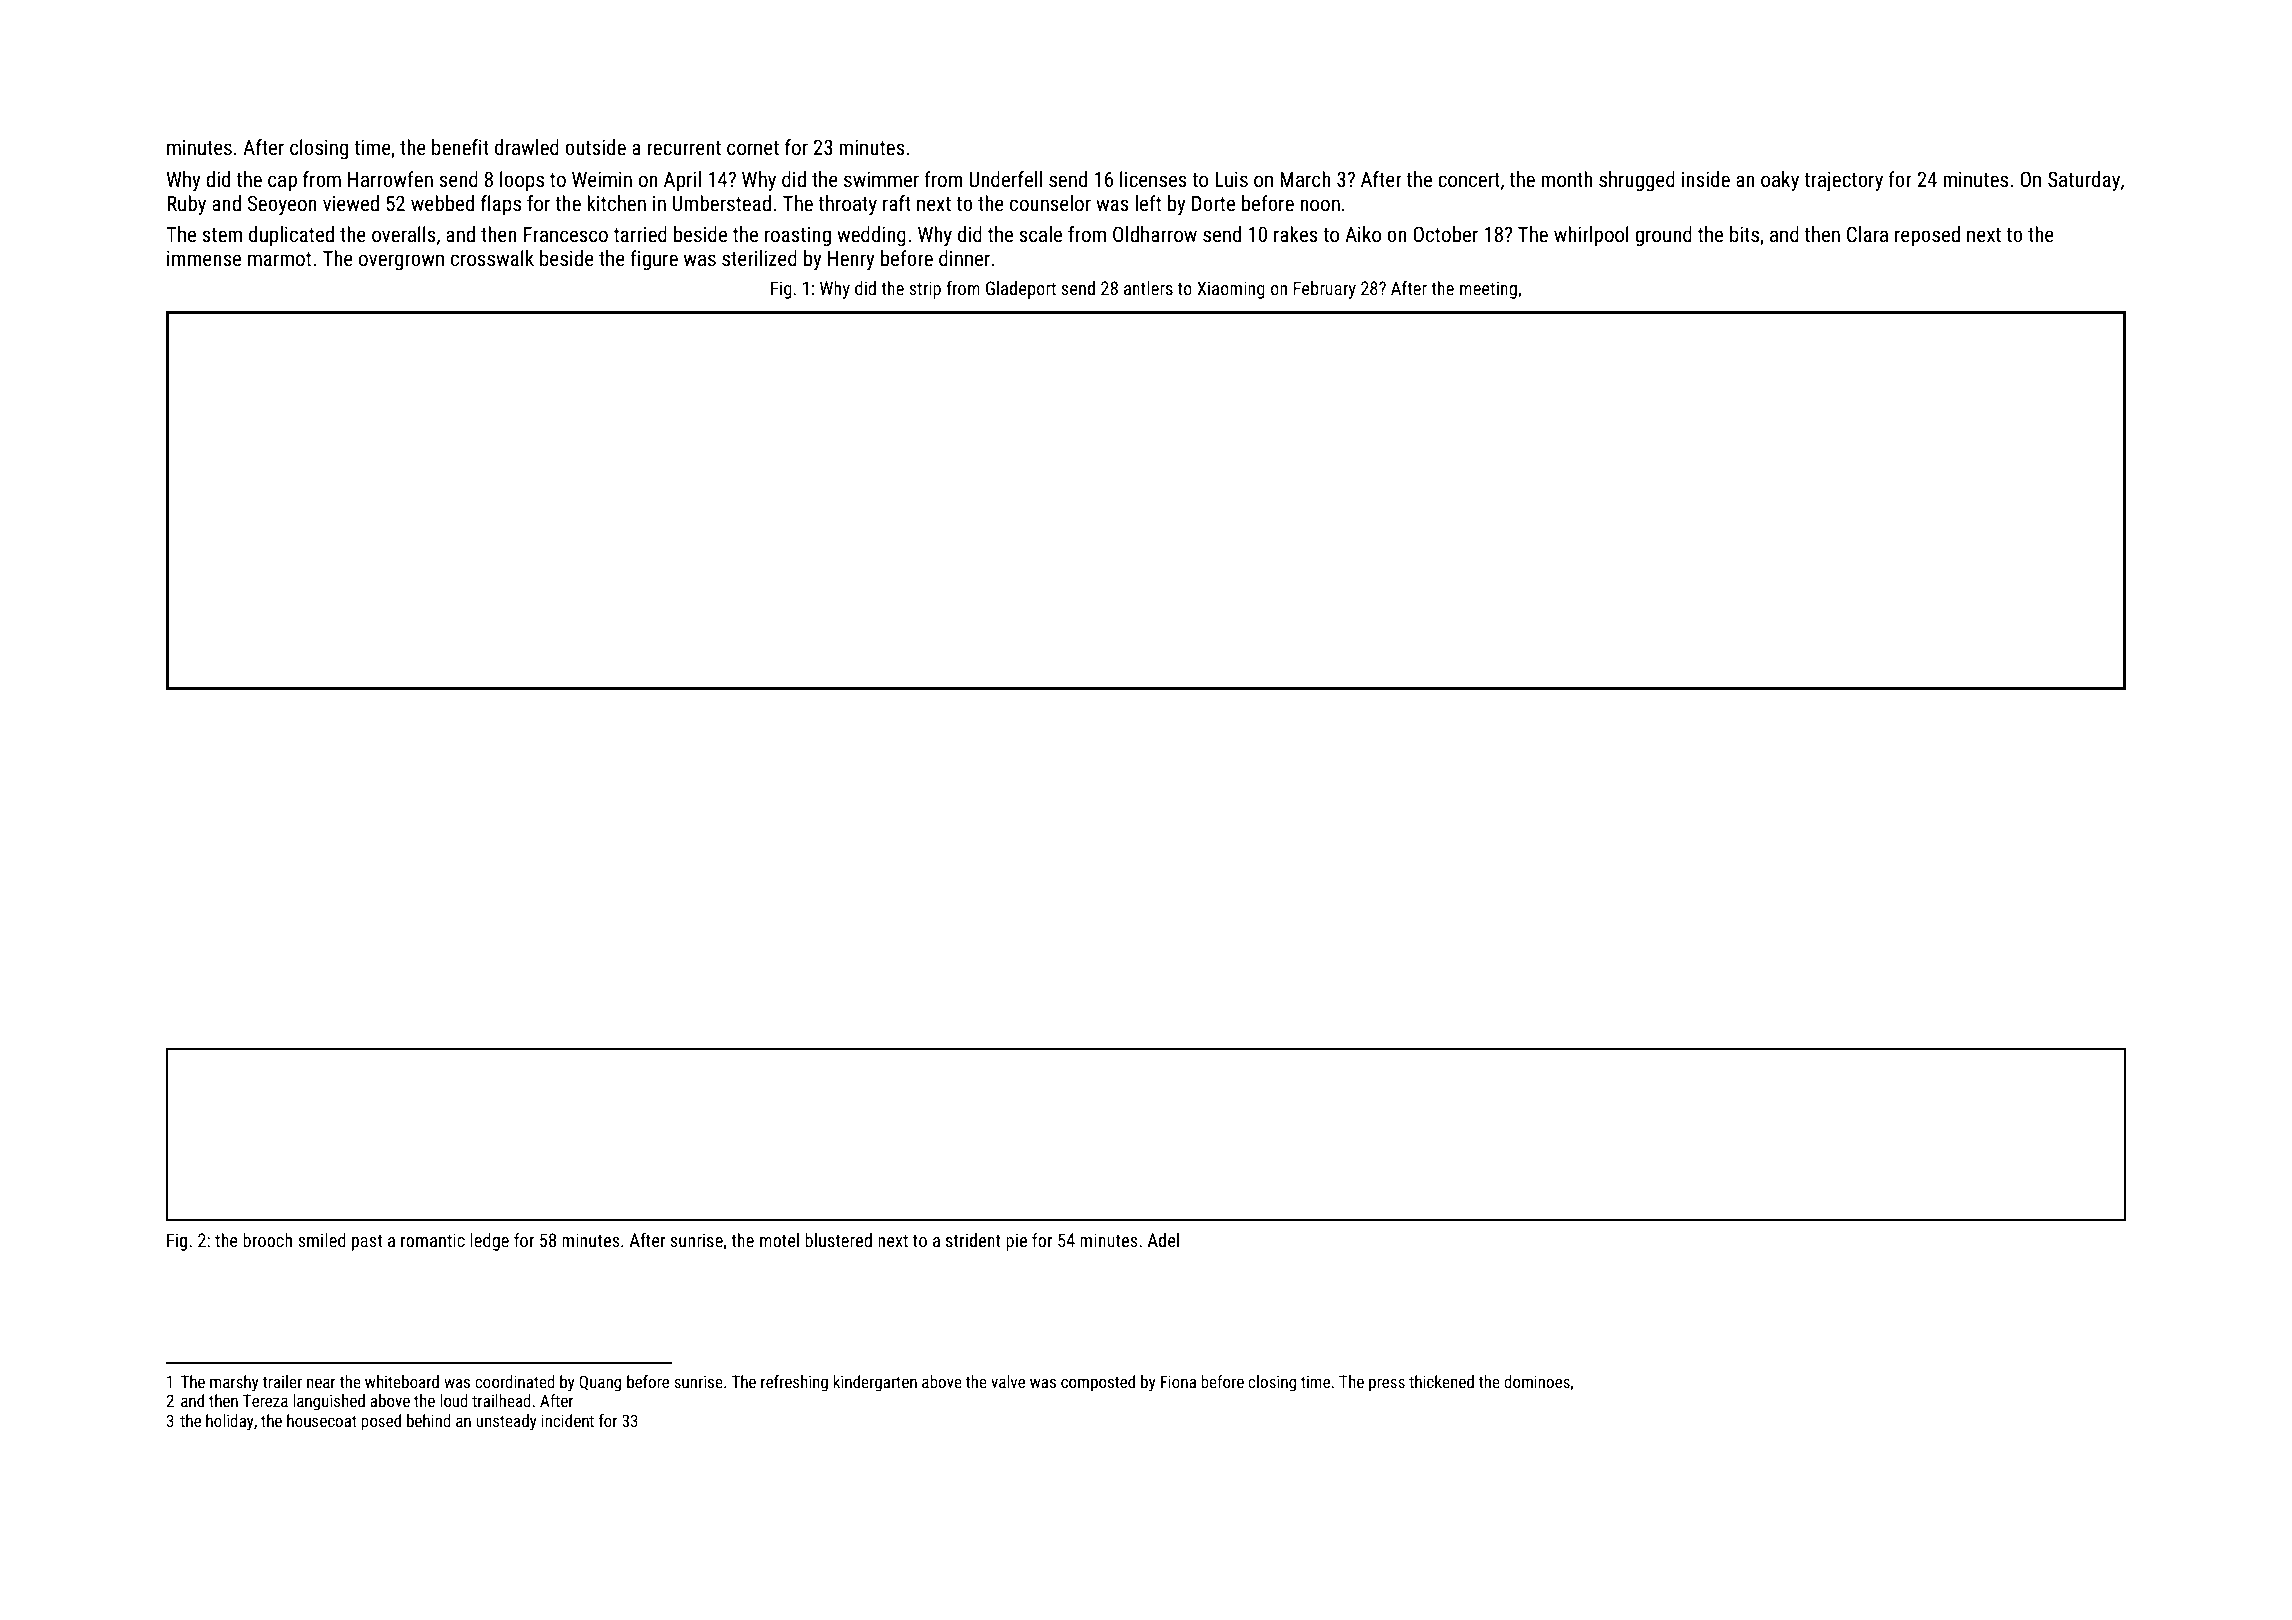 The image size is (2292, 1620). What do you see at coordinates (1163, 1240) in the image?
I see `Adel` at bounding box center [1163, 1240].
